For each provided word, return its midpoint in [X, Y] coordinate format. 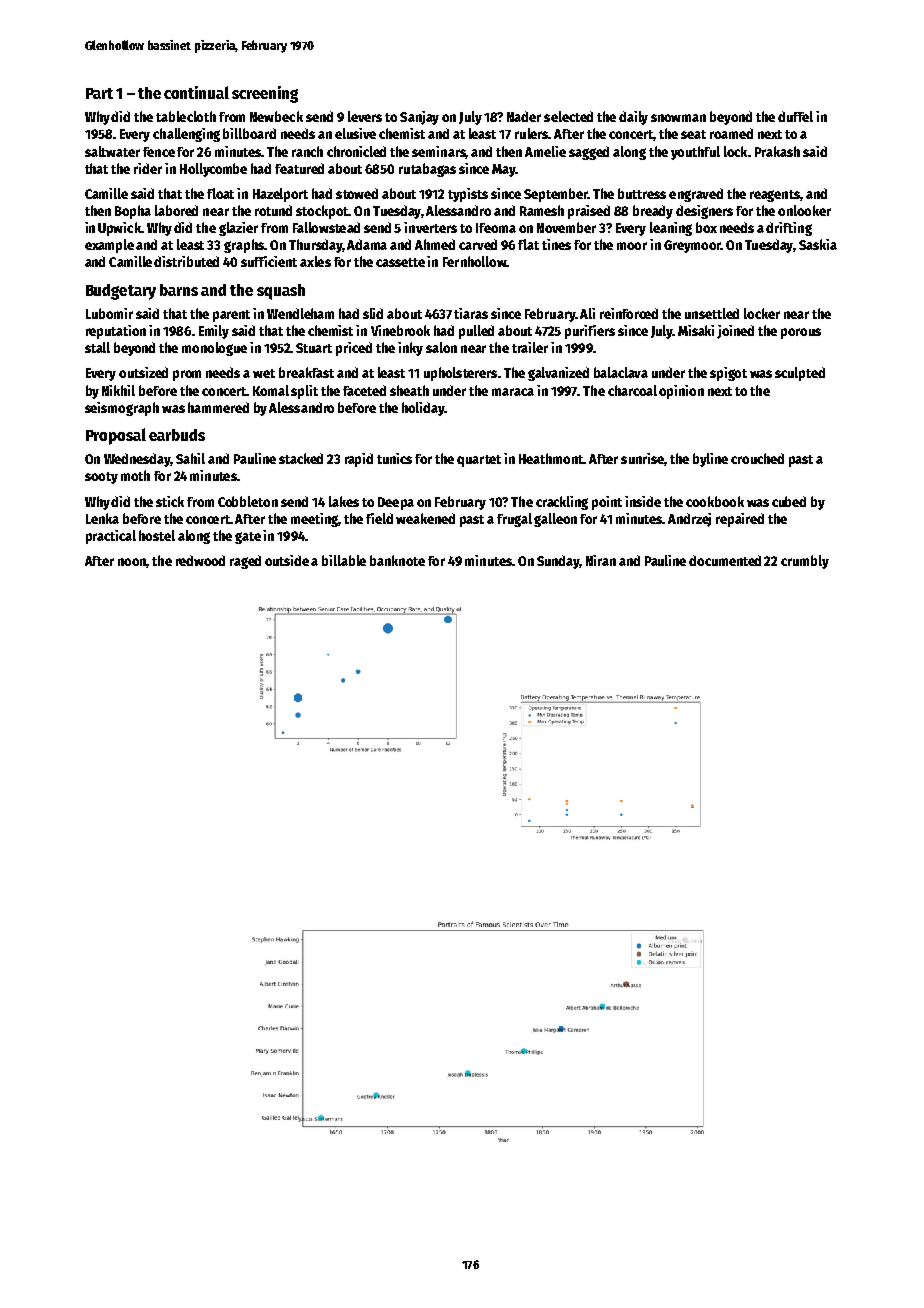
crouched [757, 458]
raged [245, 562]
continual [196, 92]
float [220, 193]
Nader [524, 116]
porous [801, 333]
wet [264, 373]
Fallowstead [326, 227]
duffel [795, 116]
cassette [400, 262]
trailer [530, 347]
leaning [671, 229]
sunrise [642, 458]
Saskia [818, 244]
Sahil [190, 458]
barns [179, 290]
